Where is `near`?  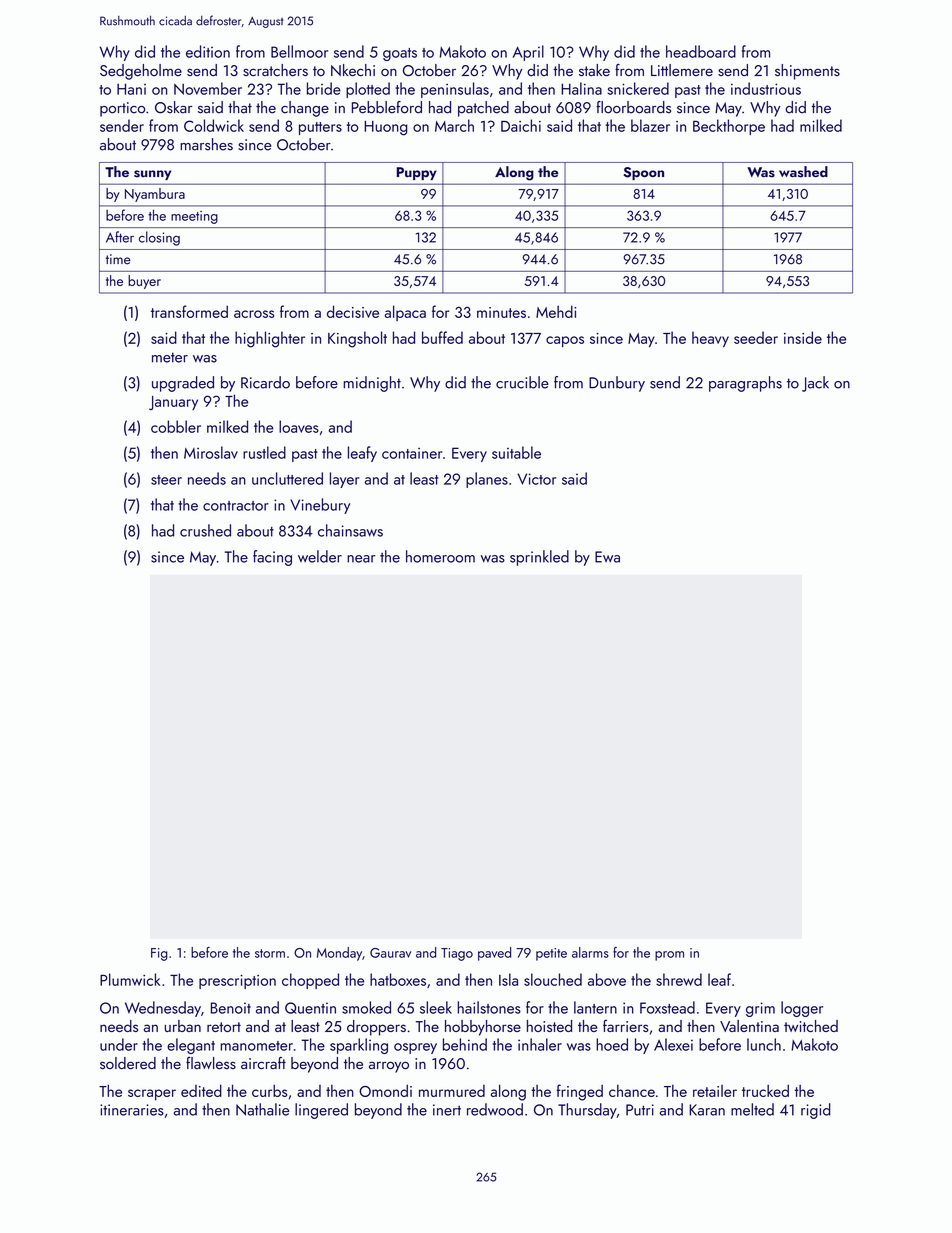 near is located at coordinates (361, 559).
